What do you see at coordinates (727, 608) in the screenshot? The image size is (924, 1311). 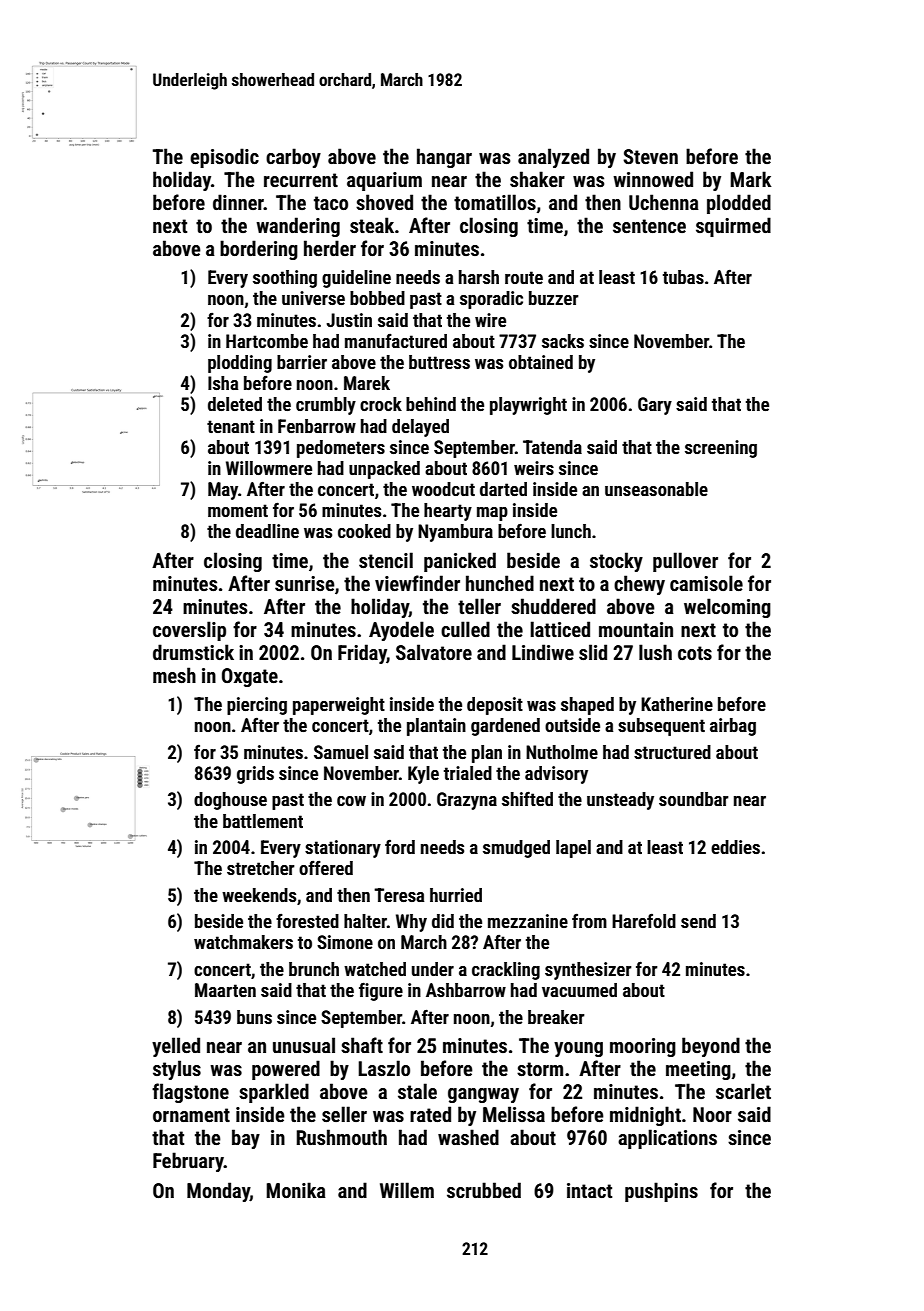 I see `welcoming` at bounding box center [727, 608].
